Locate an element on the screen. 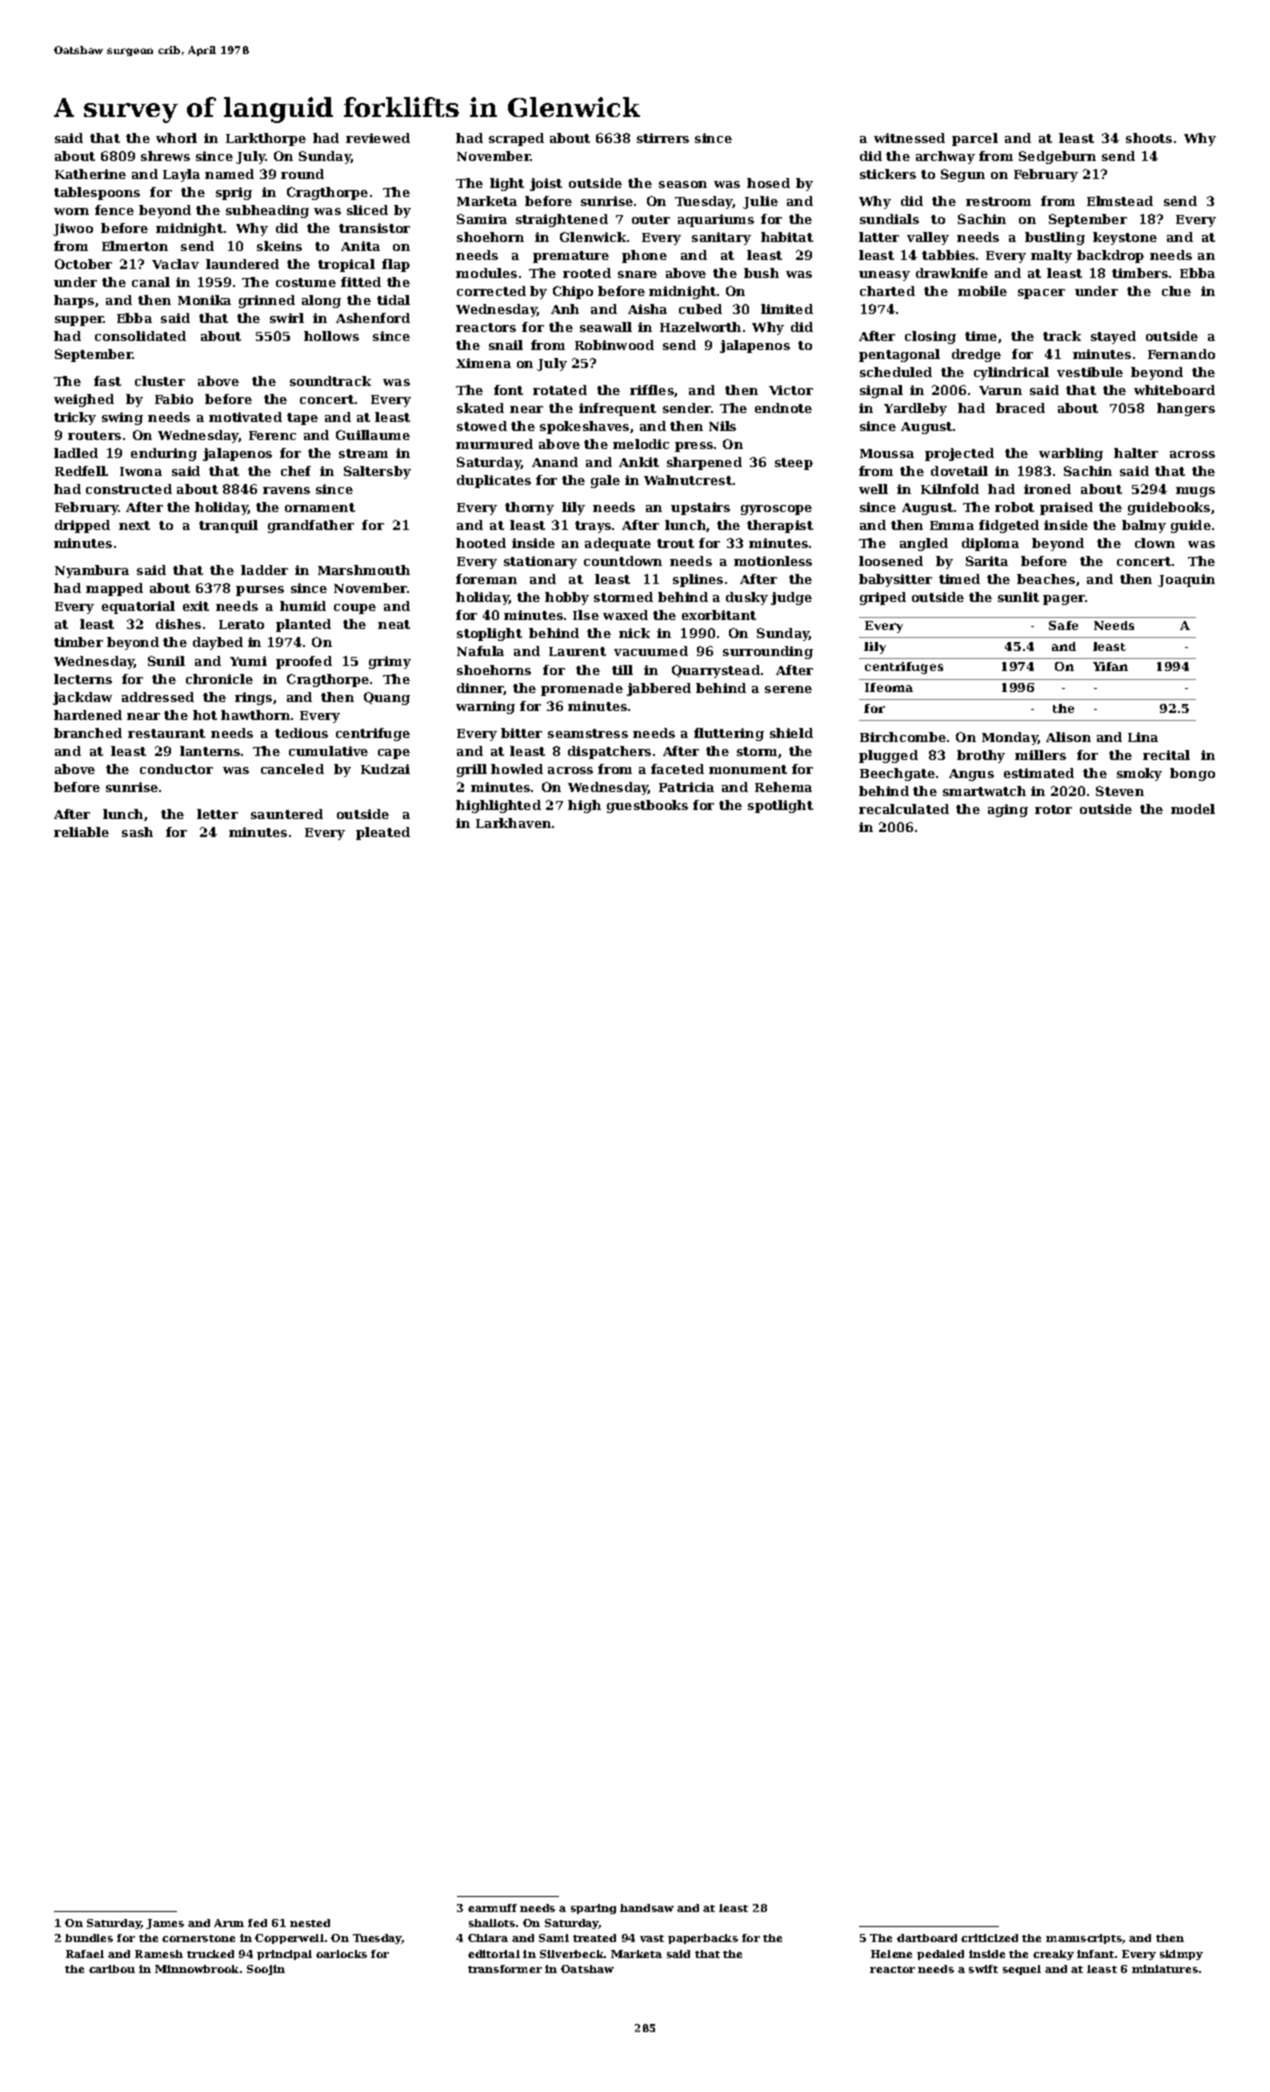  Larkhaven is located at coordinates (513, 823).
